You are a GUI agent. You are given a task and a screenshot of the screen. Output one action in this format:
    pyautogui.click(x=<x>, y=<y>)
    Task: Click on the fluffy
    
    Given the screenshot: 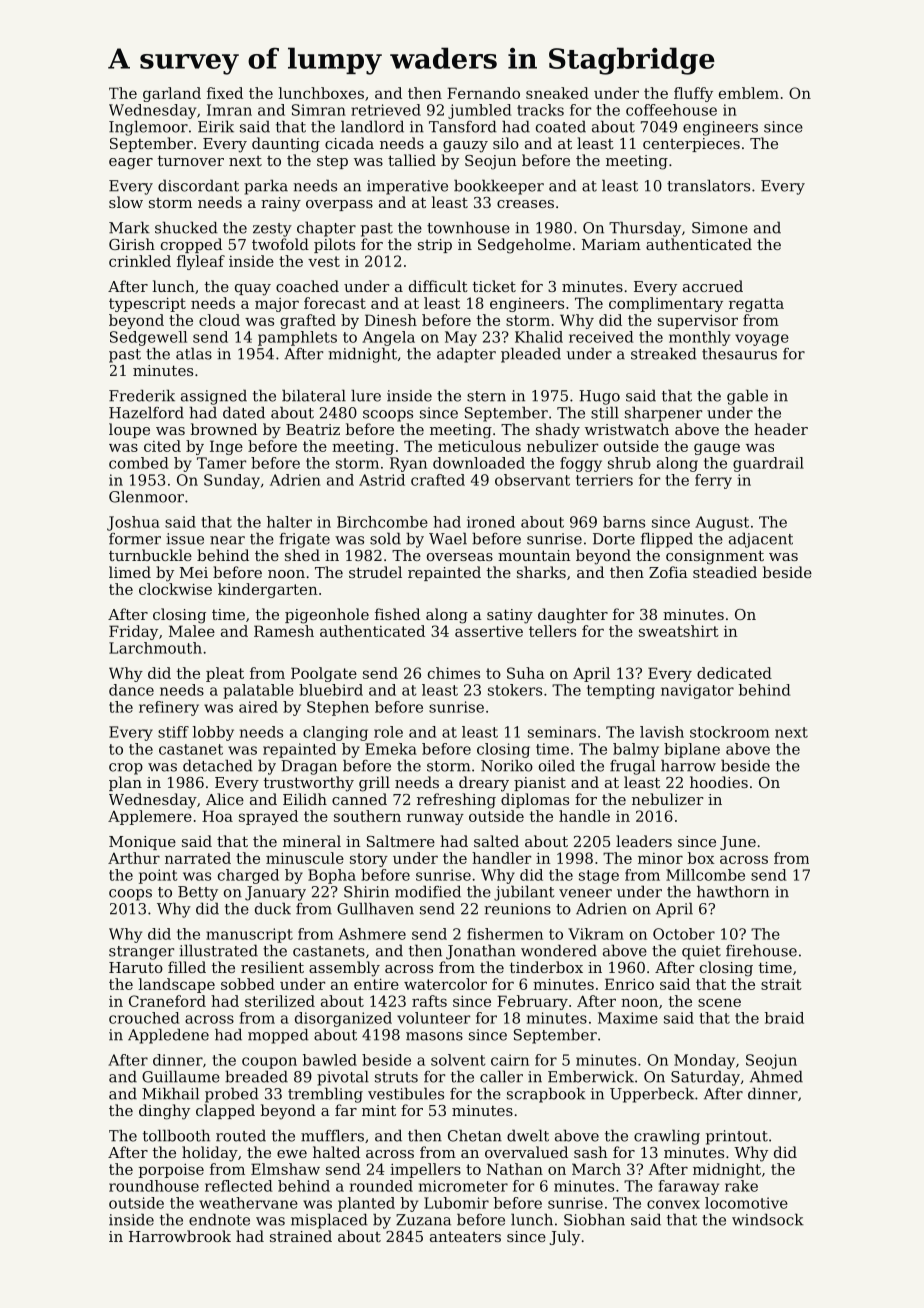 What is the action you would take?
    pyautogui.click(x=693, y=94)
